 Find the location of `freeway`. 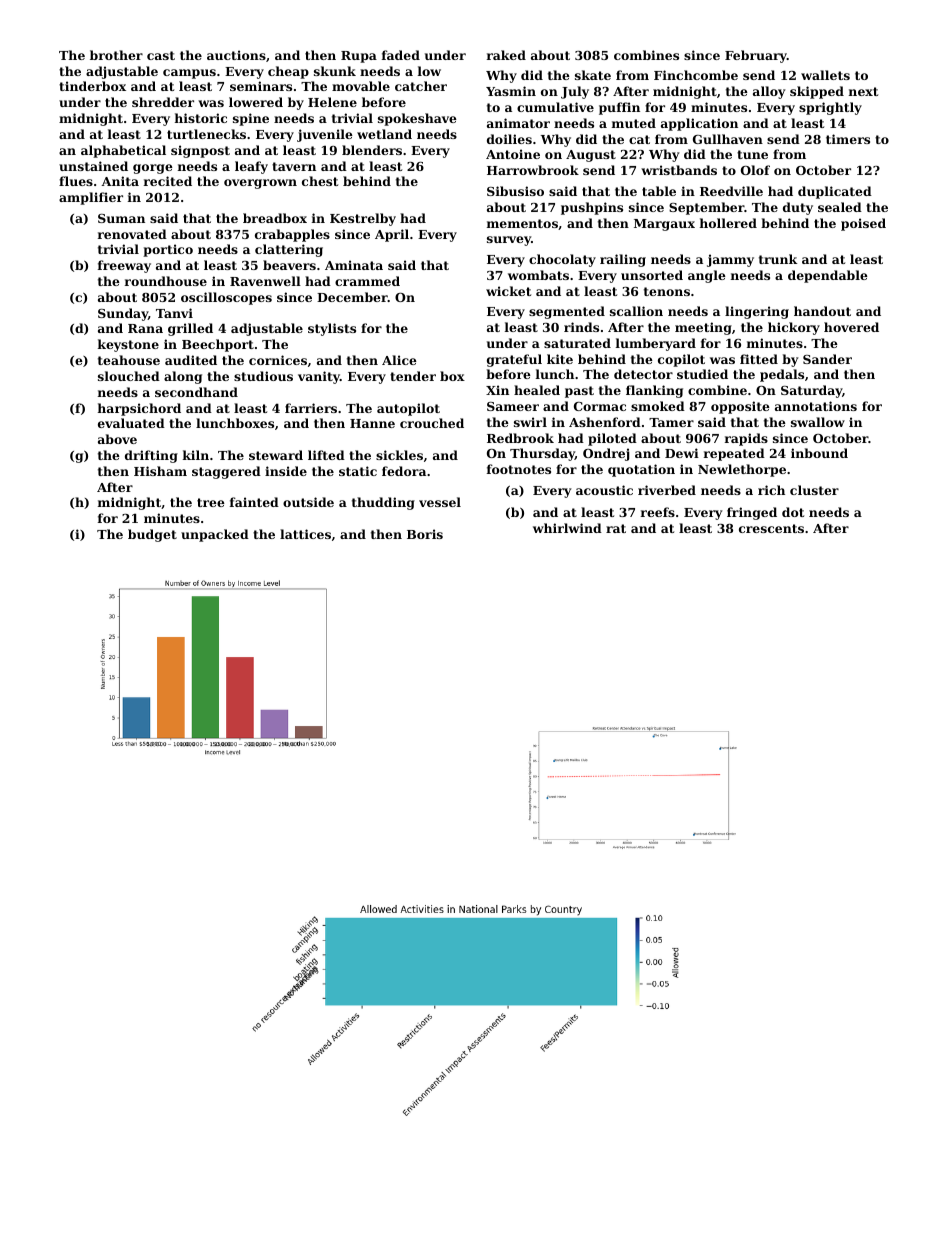

freeway is located at coordinates (124, 266).
